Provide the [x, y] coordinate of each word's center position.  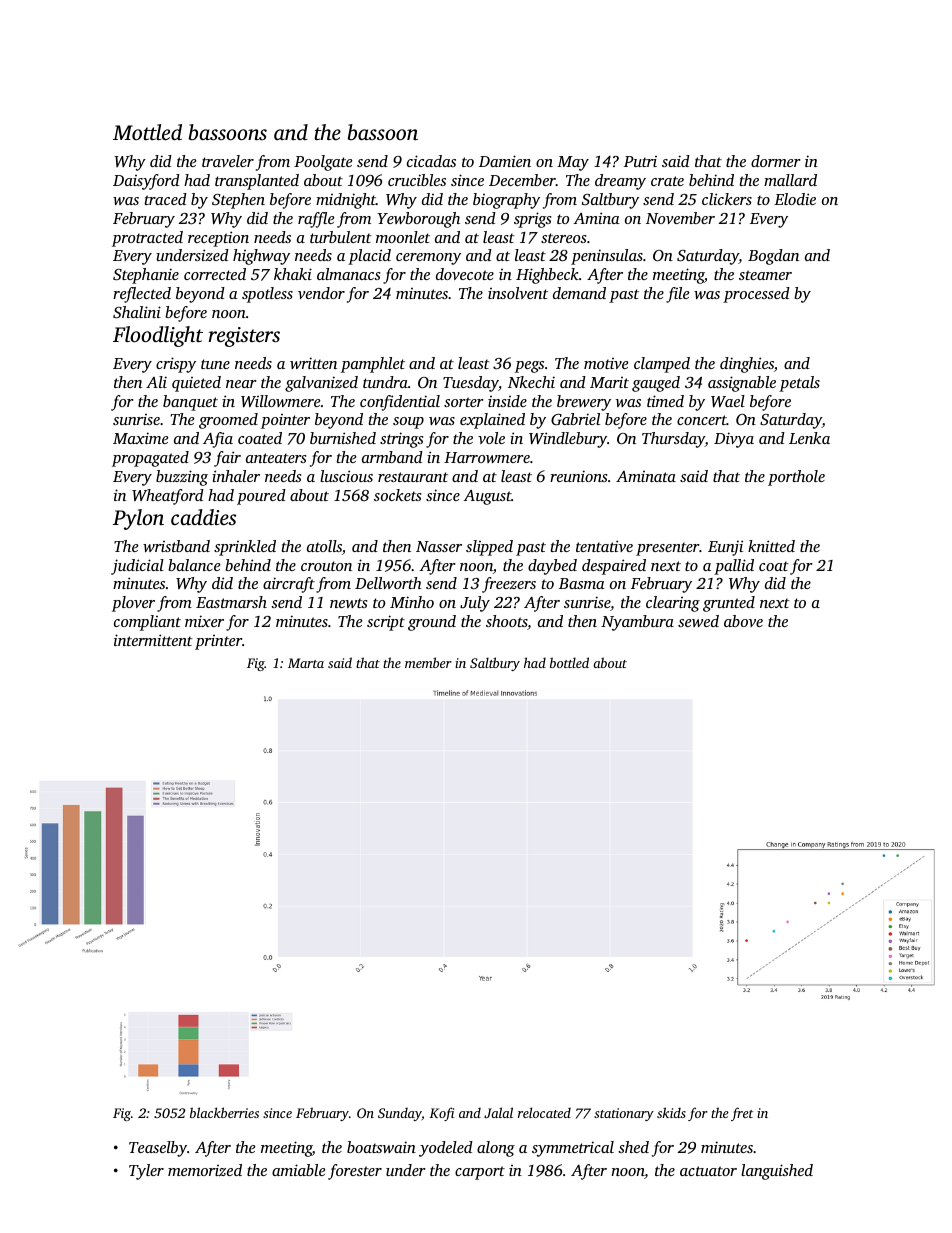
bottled [569, 662]
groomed [228, 421]
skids [671, 1112]
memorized [205, 1170]
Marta [306, 663]
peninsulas [607, 257]
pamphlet [373, 365]
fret [742, 1114]
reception [218, 239]
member [428, 662]
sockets [397, 495]
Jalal [498, 1112]
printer [218, 642]
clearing [673, 604]
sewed [698, 621]
